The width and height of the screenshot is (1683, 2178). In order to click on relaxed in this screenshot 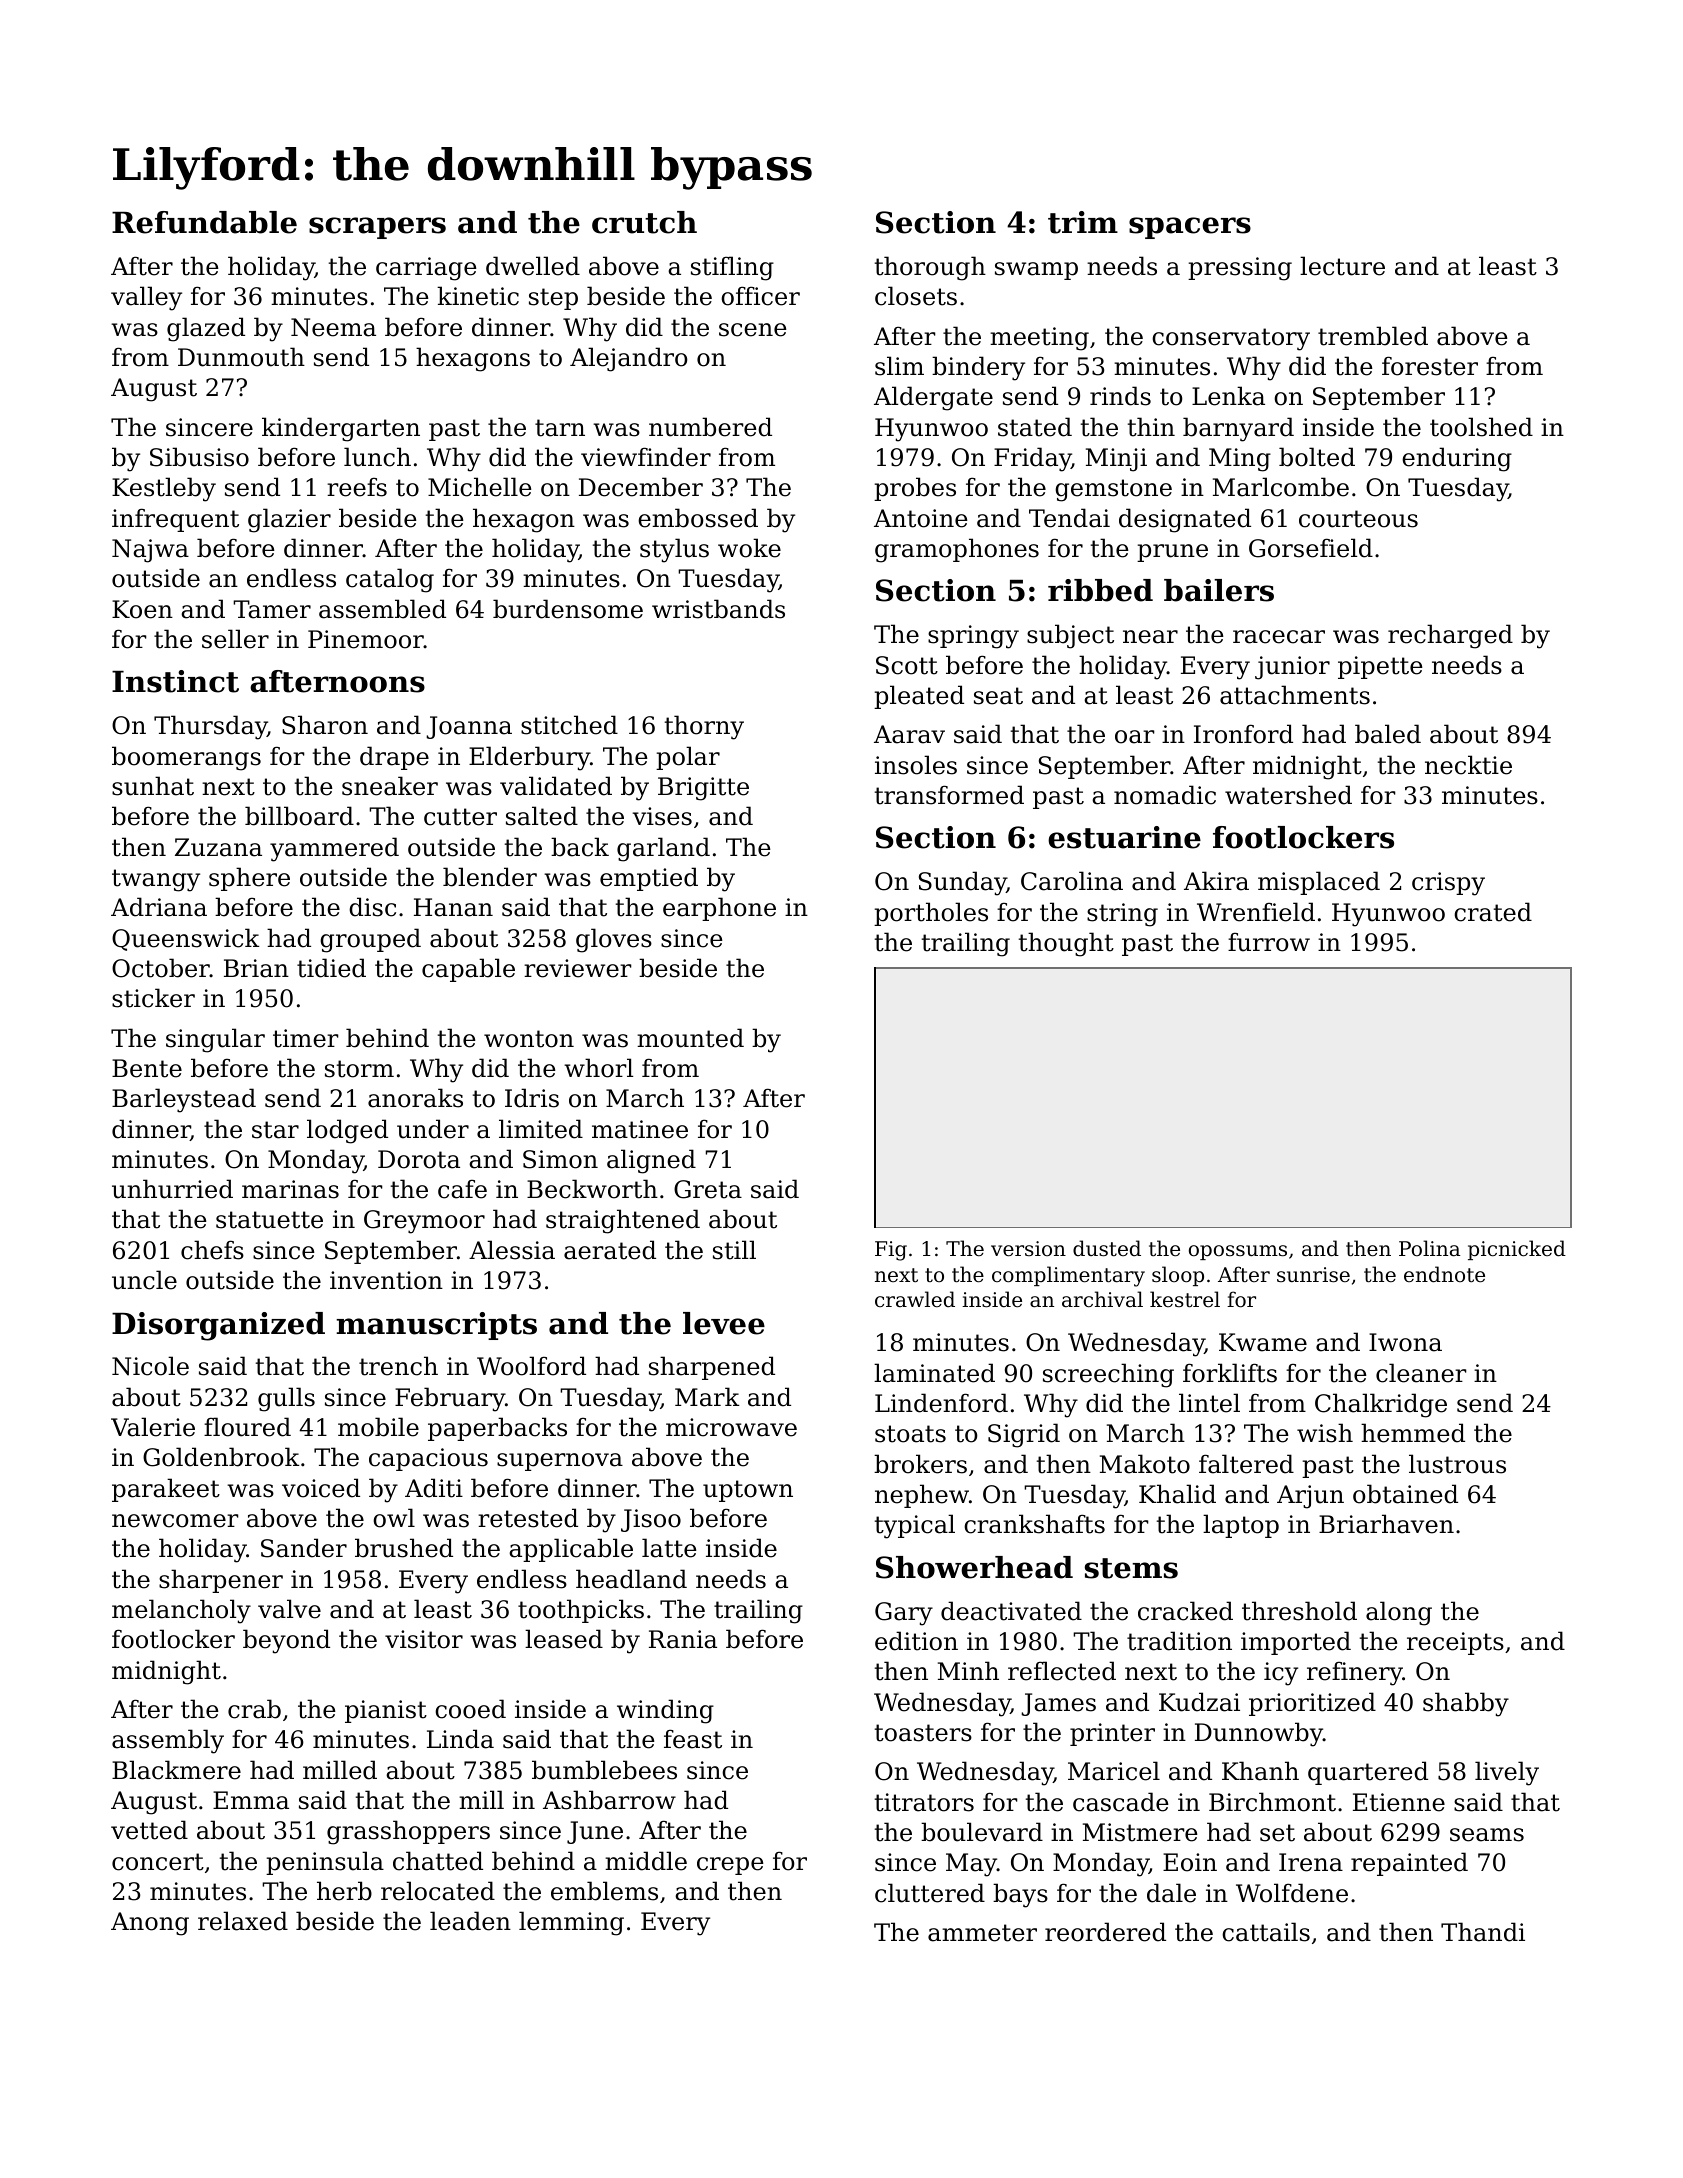, I will do `click(243, 1921)`.
